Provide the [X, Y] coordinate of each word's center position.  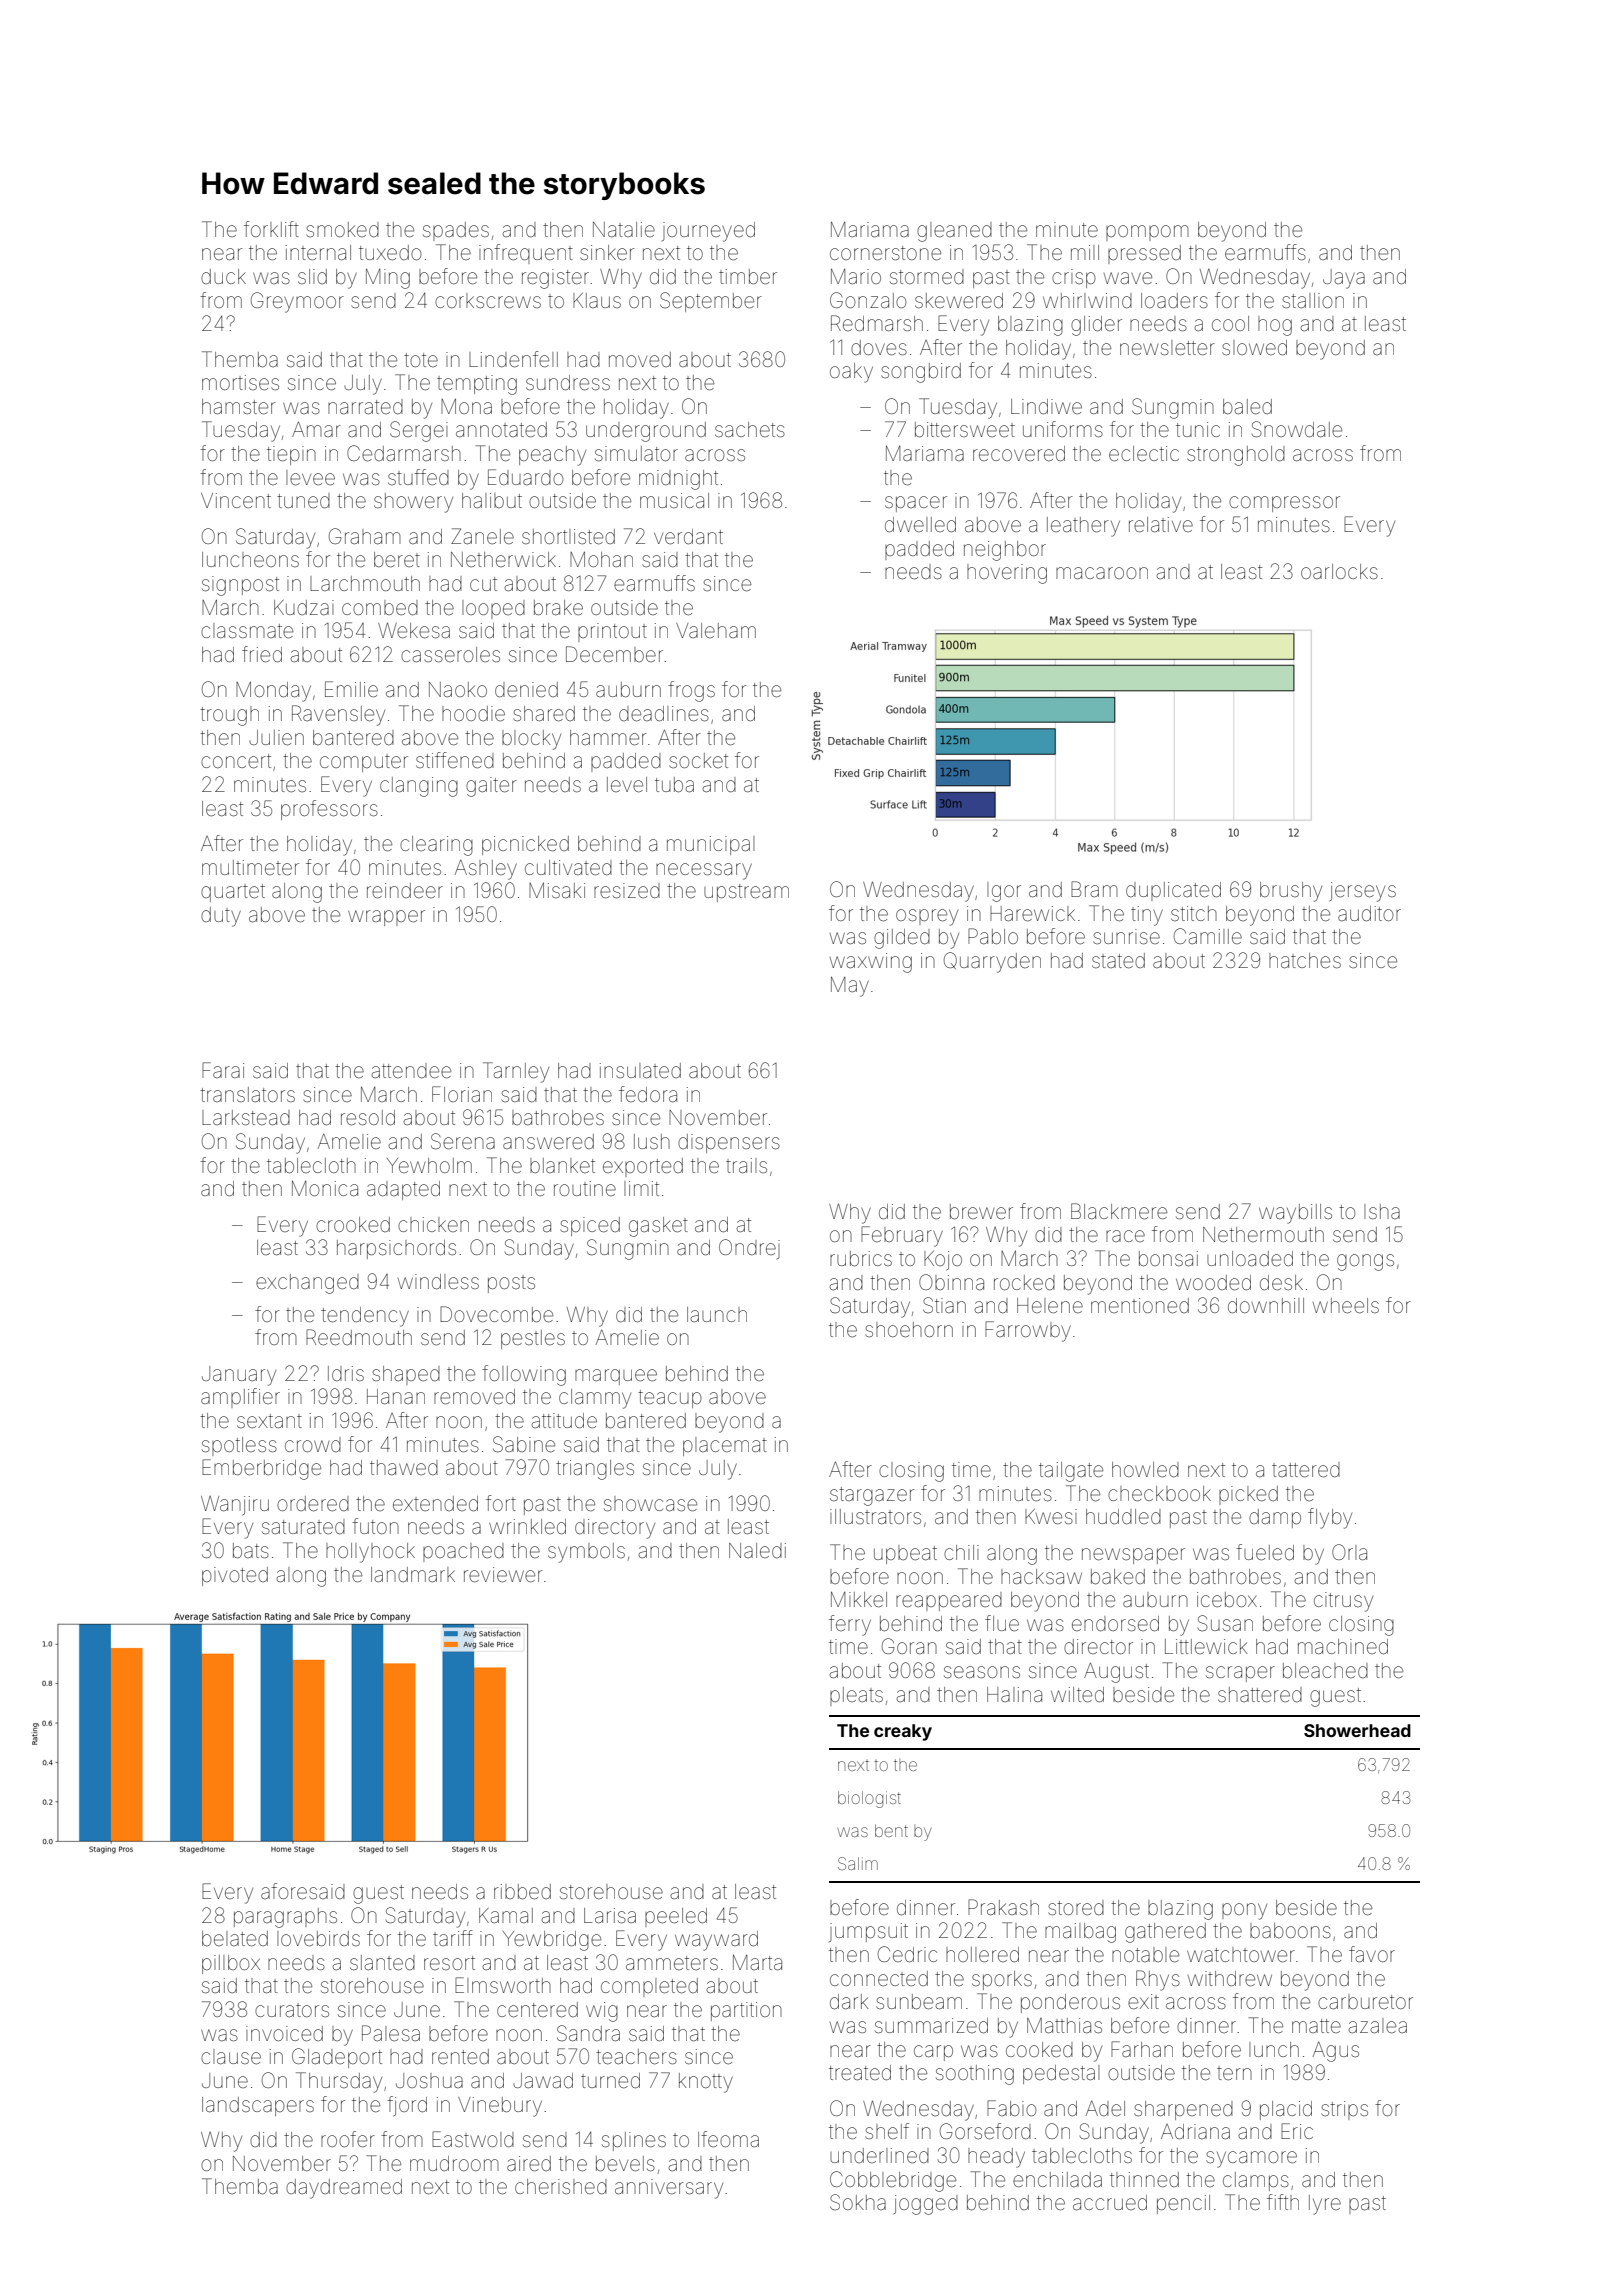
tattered [1306, 1470]
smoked [342, 229]
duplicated [1173, 891]
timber [748, 276]
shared [544, 714]
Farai [223, 1070]
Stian [944, 1305]
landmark [413, 1574]
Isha [1382, 1211]
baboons [1290, 1930]
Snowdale [1297, 429]
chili [961, 1552]
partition [746, 2011]
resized [627, 891]
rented [460, 2057]
